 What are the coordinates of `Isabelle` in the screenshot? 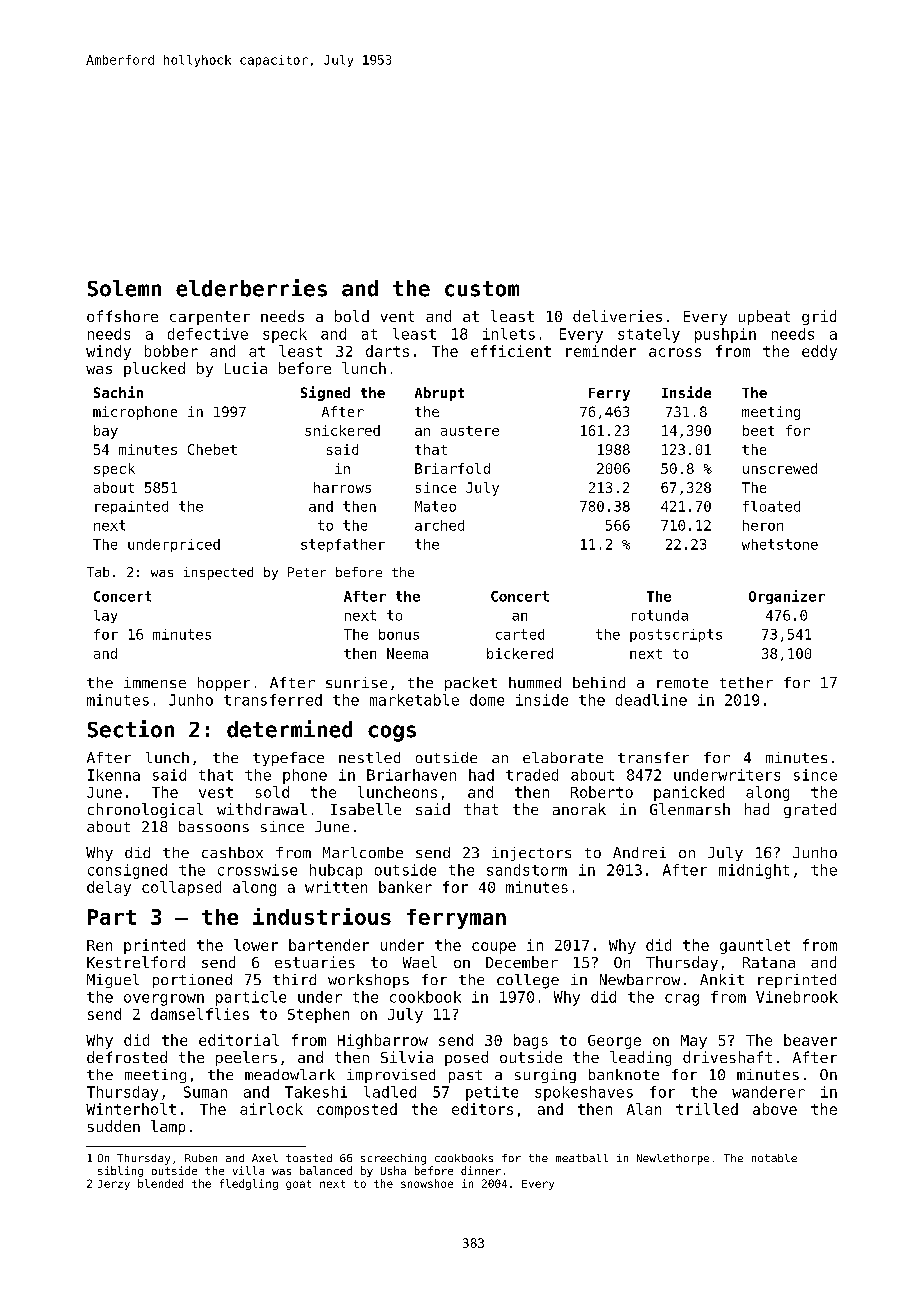 It's located at (366, 809).
